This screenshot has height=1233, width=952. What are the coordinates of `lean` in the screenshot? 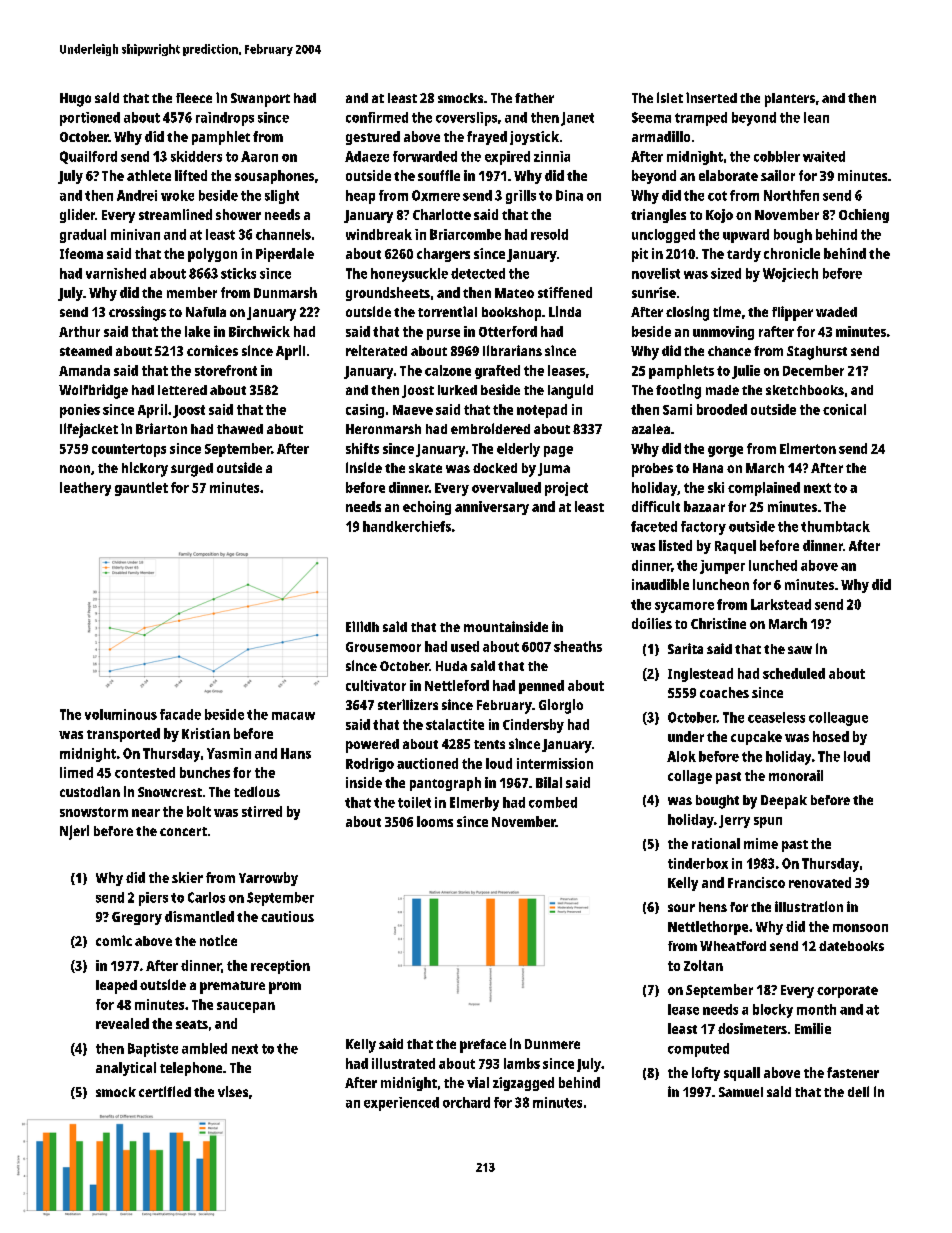 It's located at (816, 117).
